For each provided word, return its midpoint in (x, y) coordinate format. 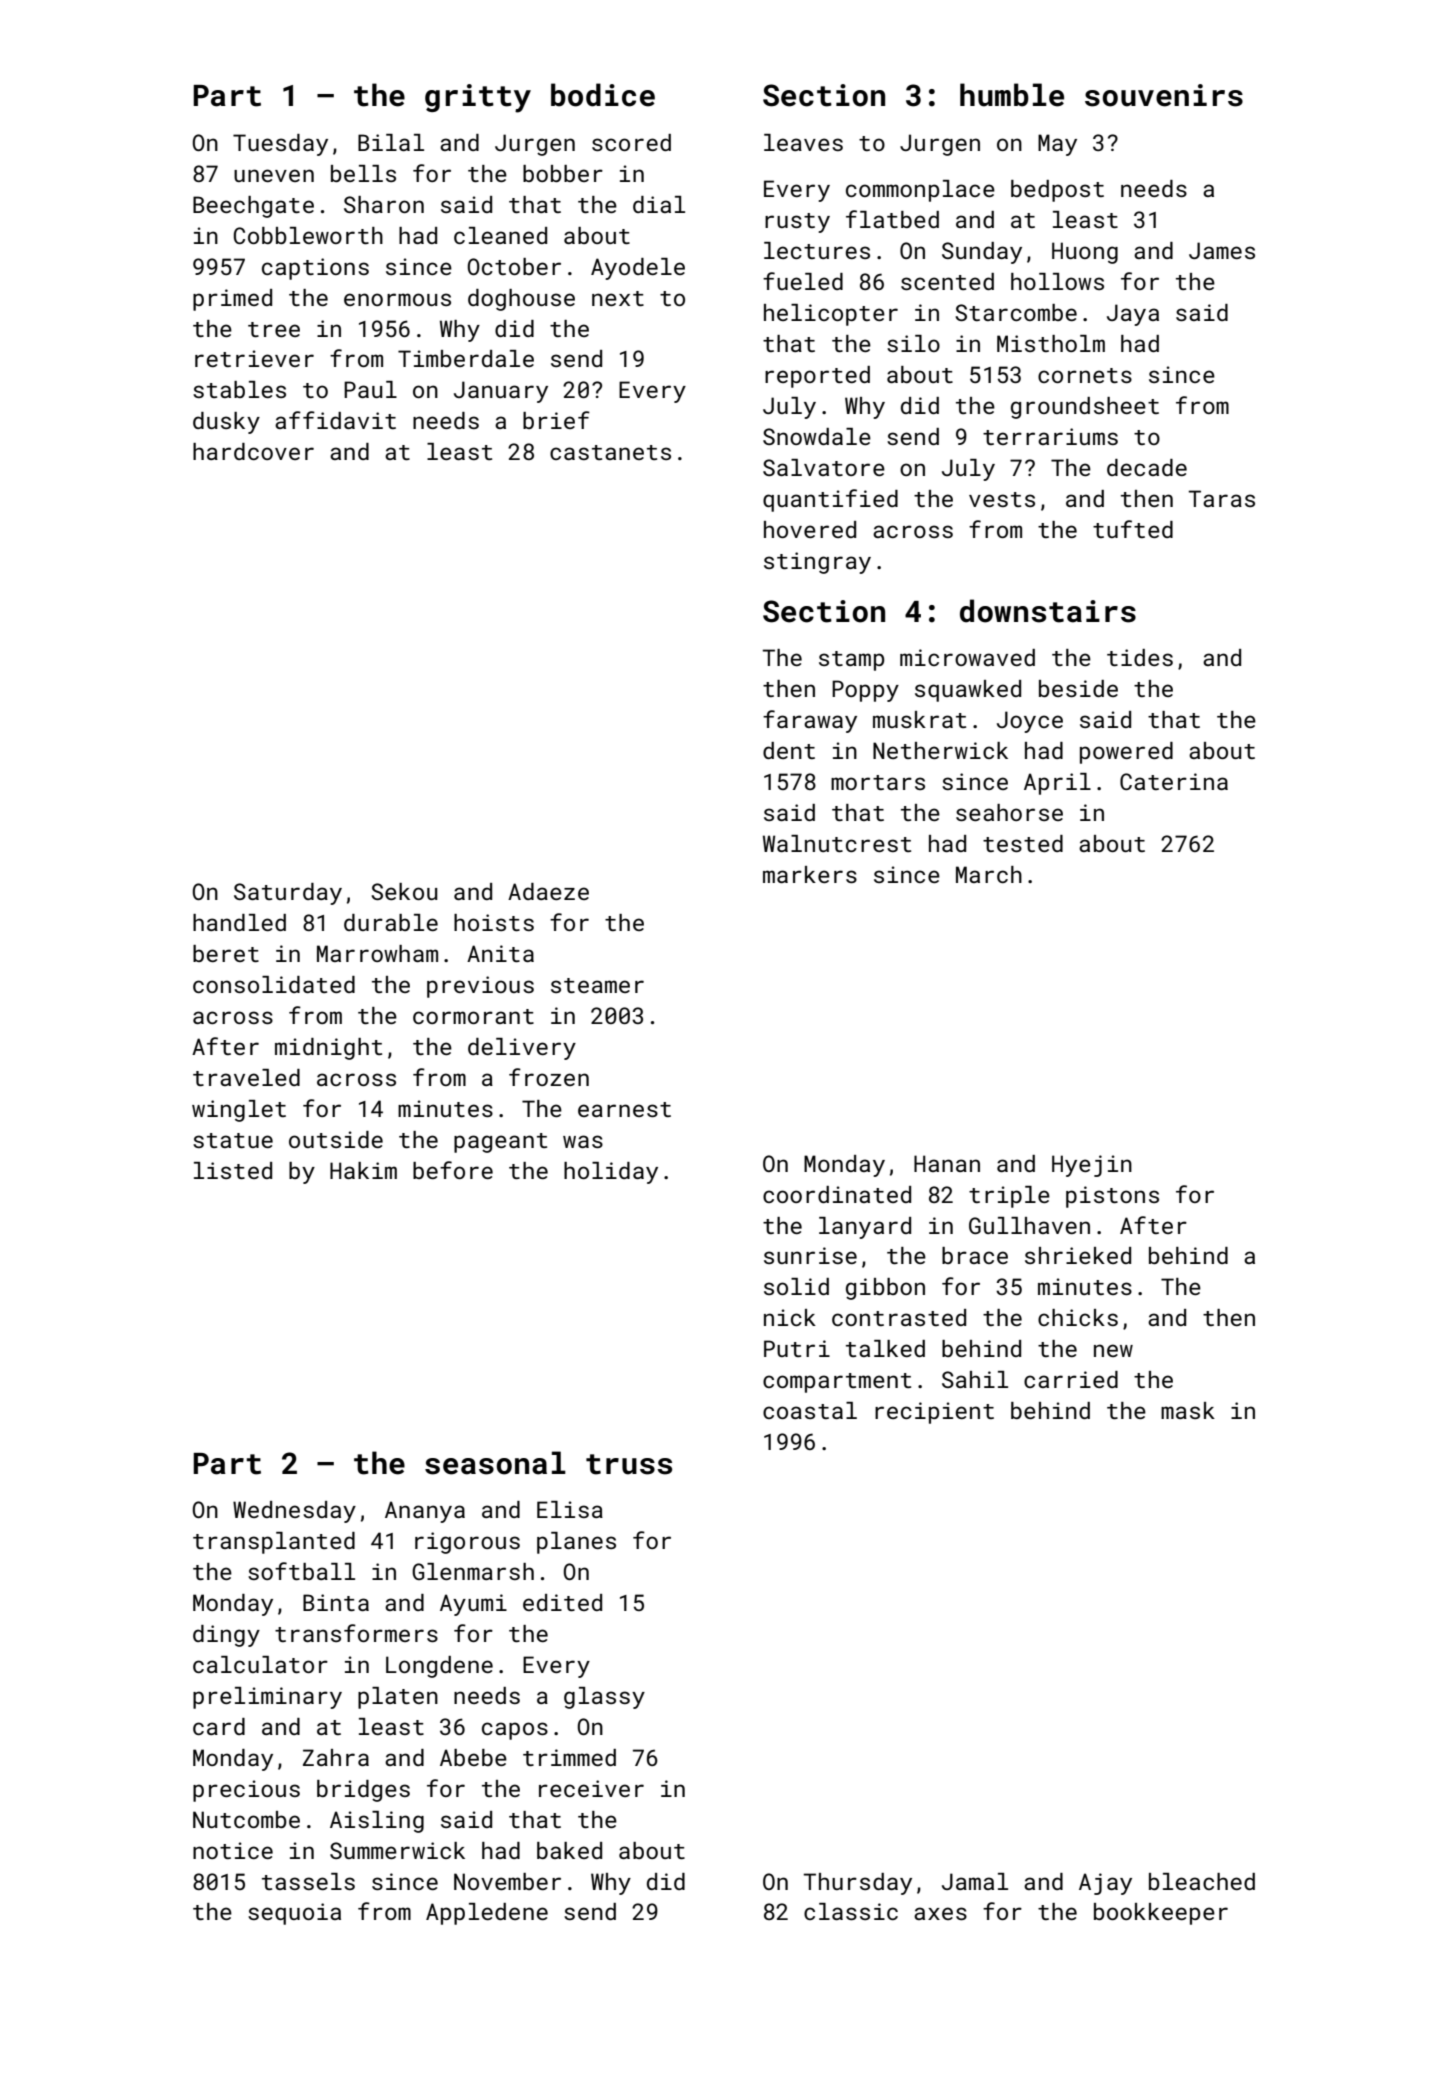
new (1113, 1350)
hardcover (253, 451)
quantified (830, 500)
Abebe (473, 1757)
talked (885, 1348)
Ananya (425, 1512)
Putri (797, 1348)
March (989, 874)
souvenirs (1164, 95)
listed (233, 1170)
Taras (1221, 498)
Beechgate (253, 207)
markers (810, 874)
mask (1188, 1410)
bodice (603, 95)
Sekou (404, 891)
